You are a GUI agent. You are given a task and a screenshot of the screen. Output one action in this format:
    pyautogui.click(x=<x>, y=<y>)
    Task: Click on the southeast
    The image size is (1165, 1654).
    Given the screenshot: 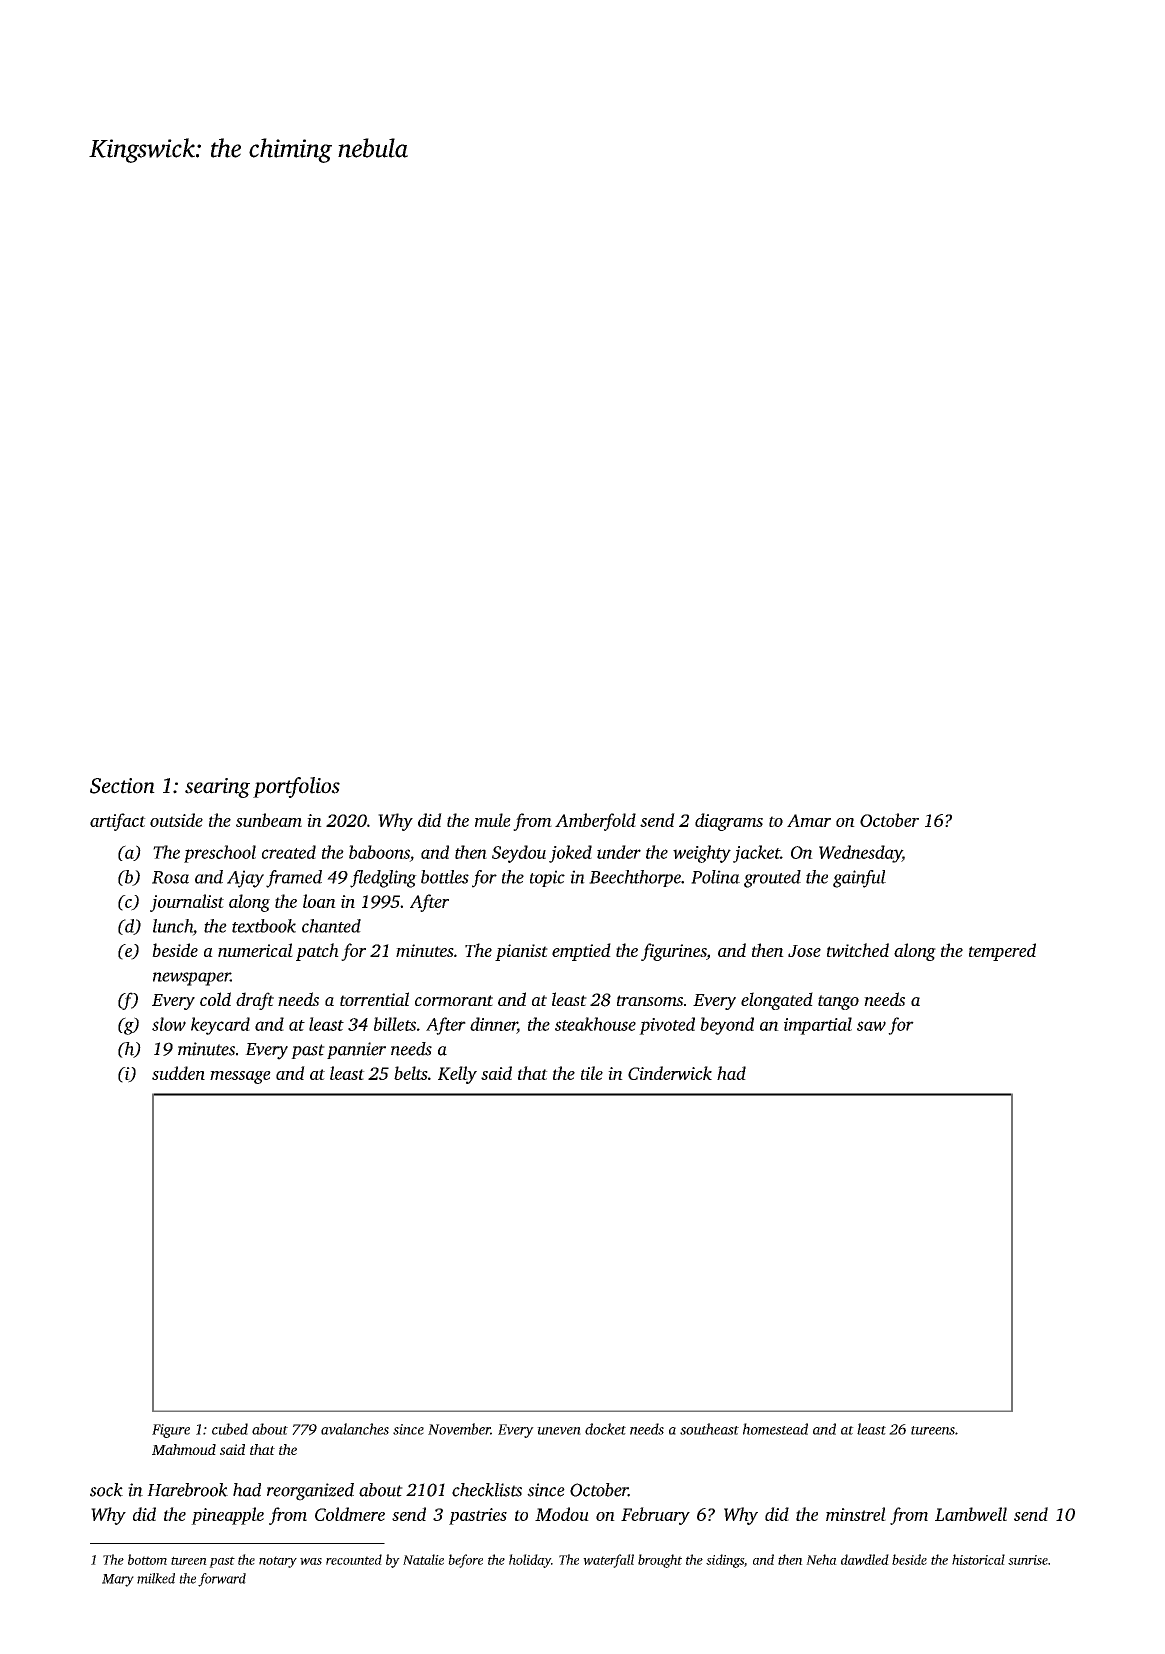 What is the action you would take?
    pyautogui.click(x=709, y=1429)
